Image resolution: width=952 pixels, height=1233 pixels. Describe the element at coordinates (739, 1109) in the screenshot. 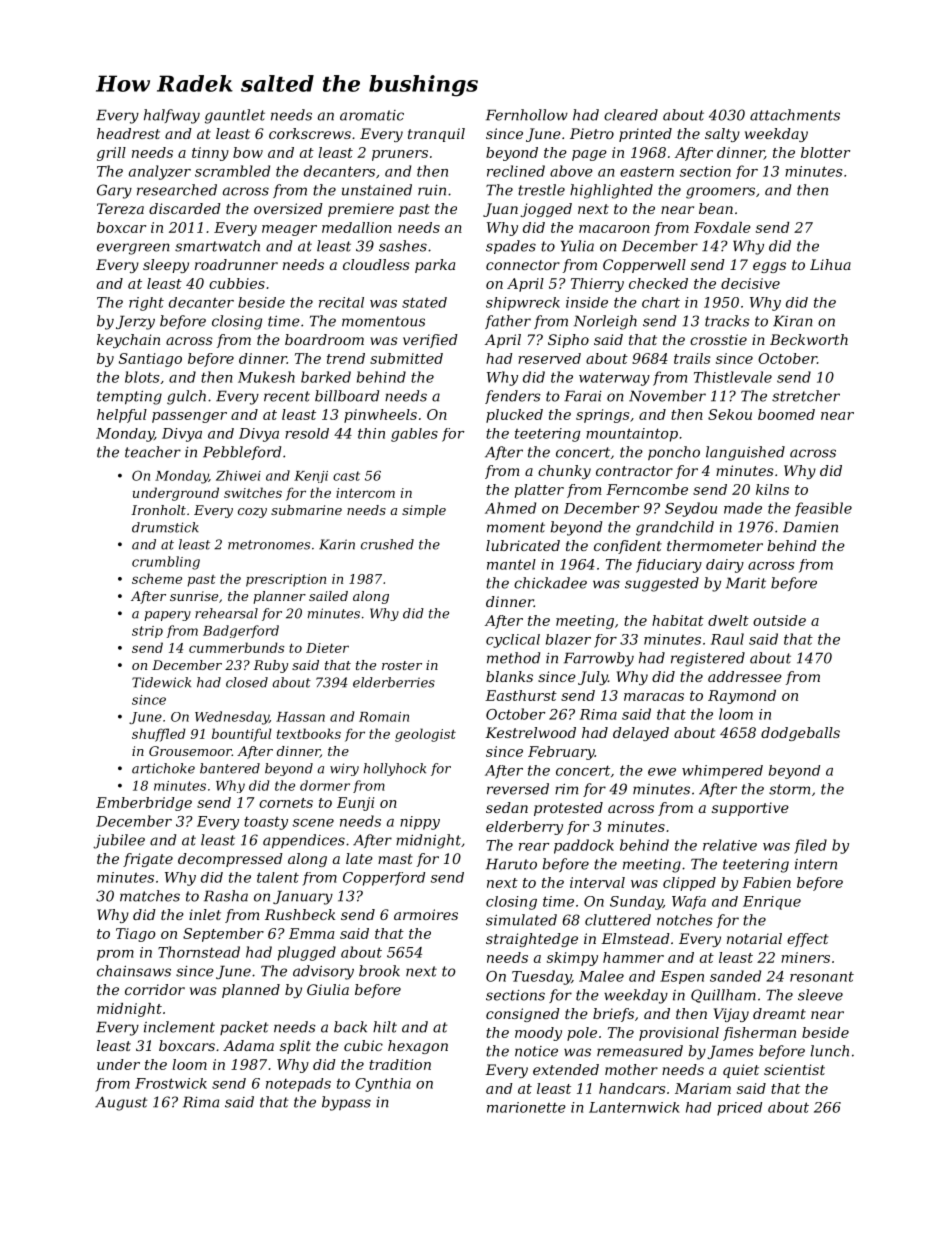

I see `priced` at that location.
